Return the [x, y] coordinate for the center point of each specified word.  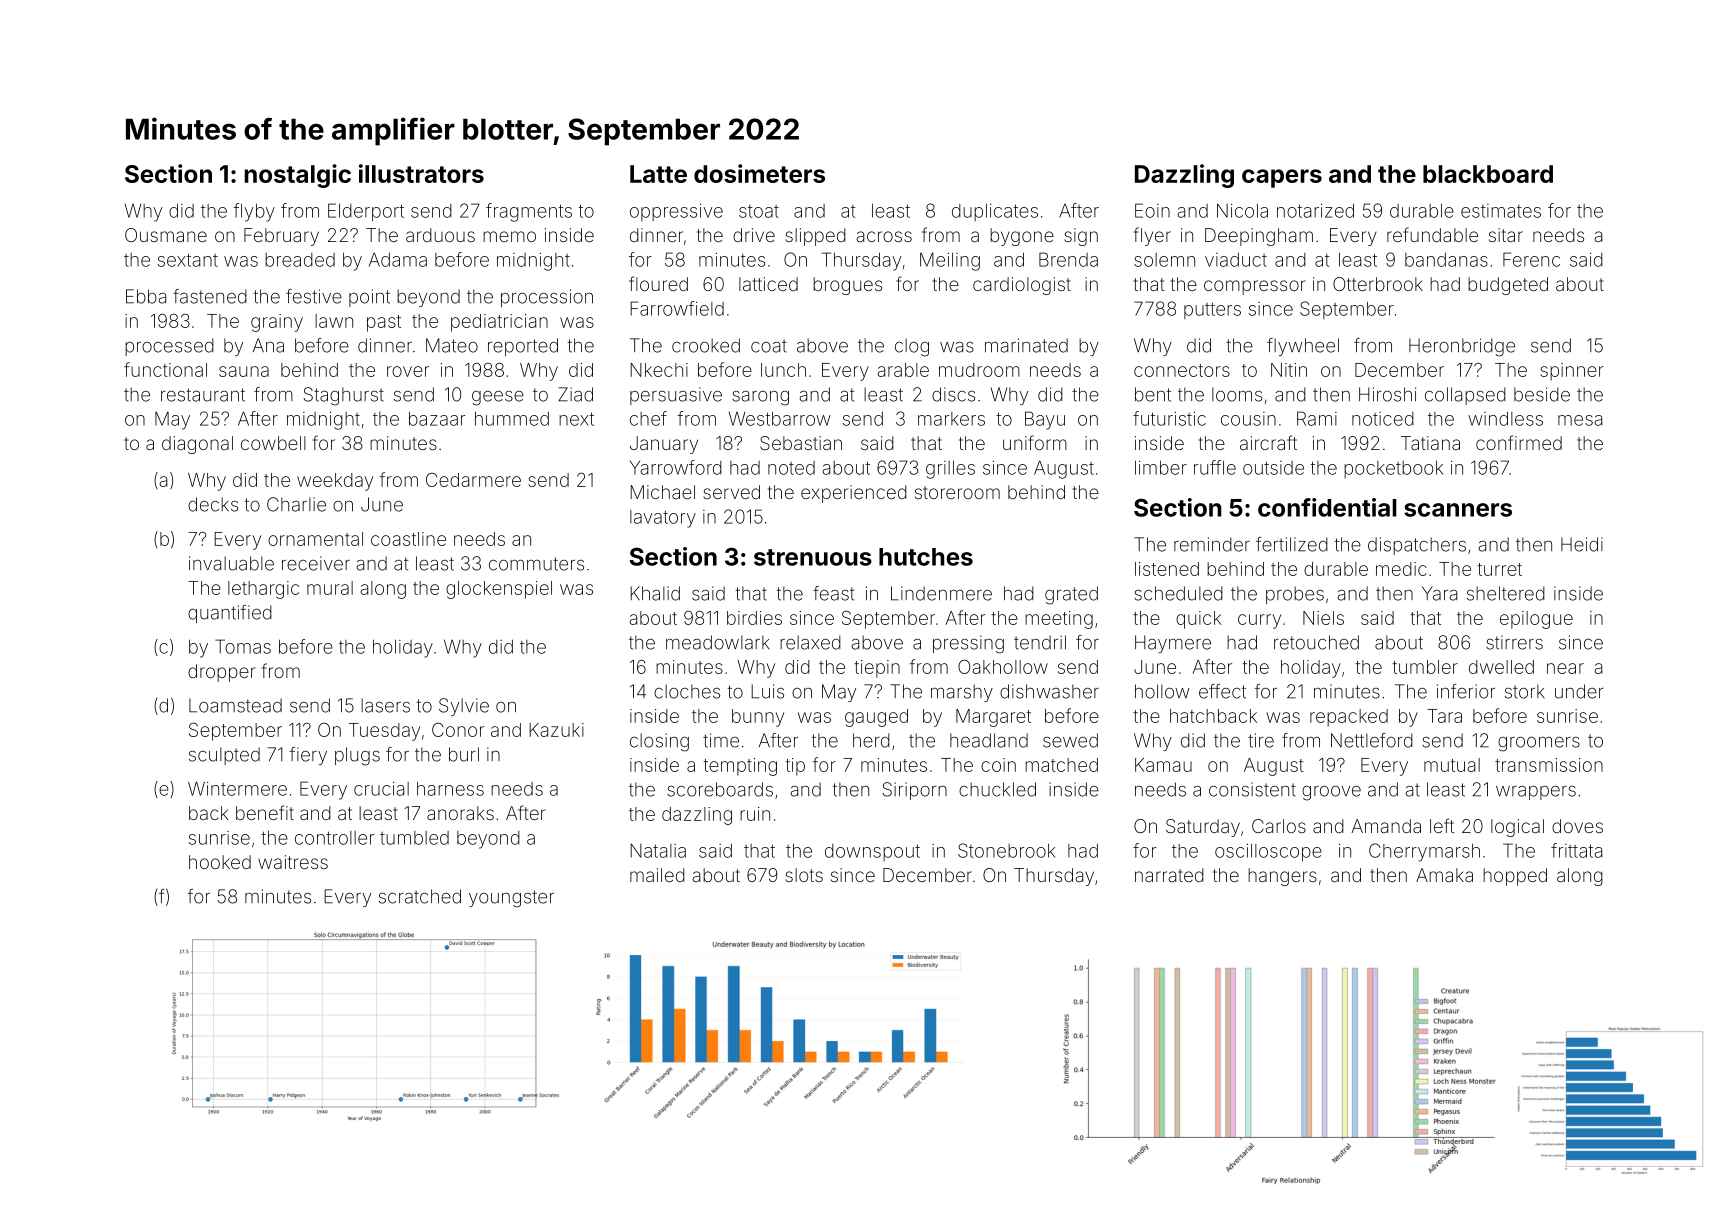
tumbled [414, 838]
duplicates [995, 212]
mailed [657, 875]
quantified [230, 614]
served [731, 492]
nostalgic [297, 176]
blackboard [1488, 174]
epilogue [1536, 620]
